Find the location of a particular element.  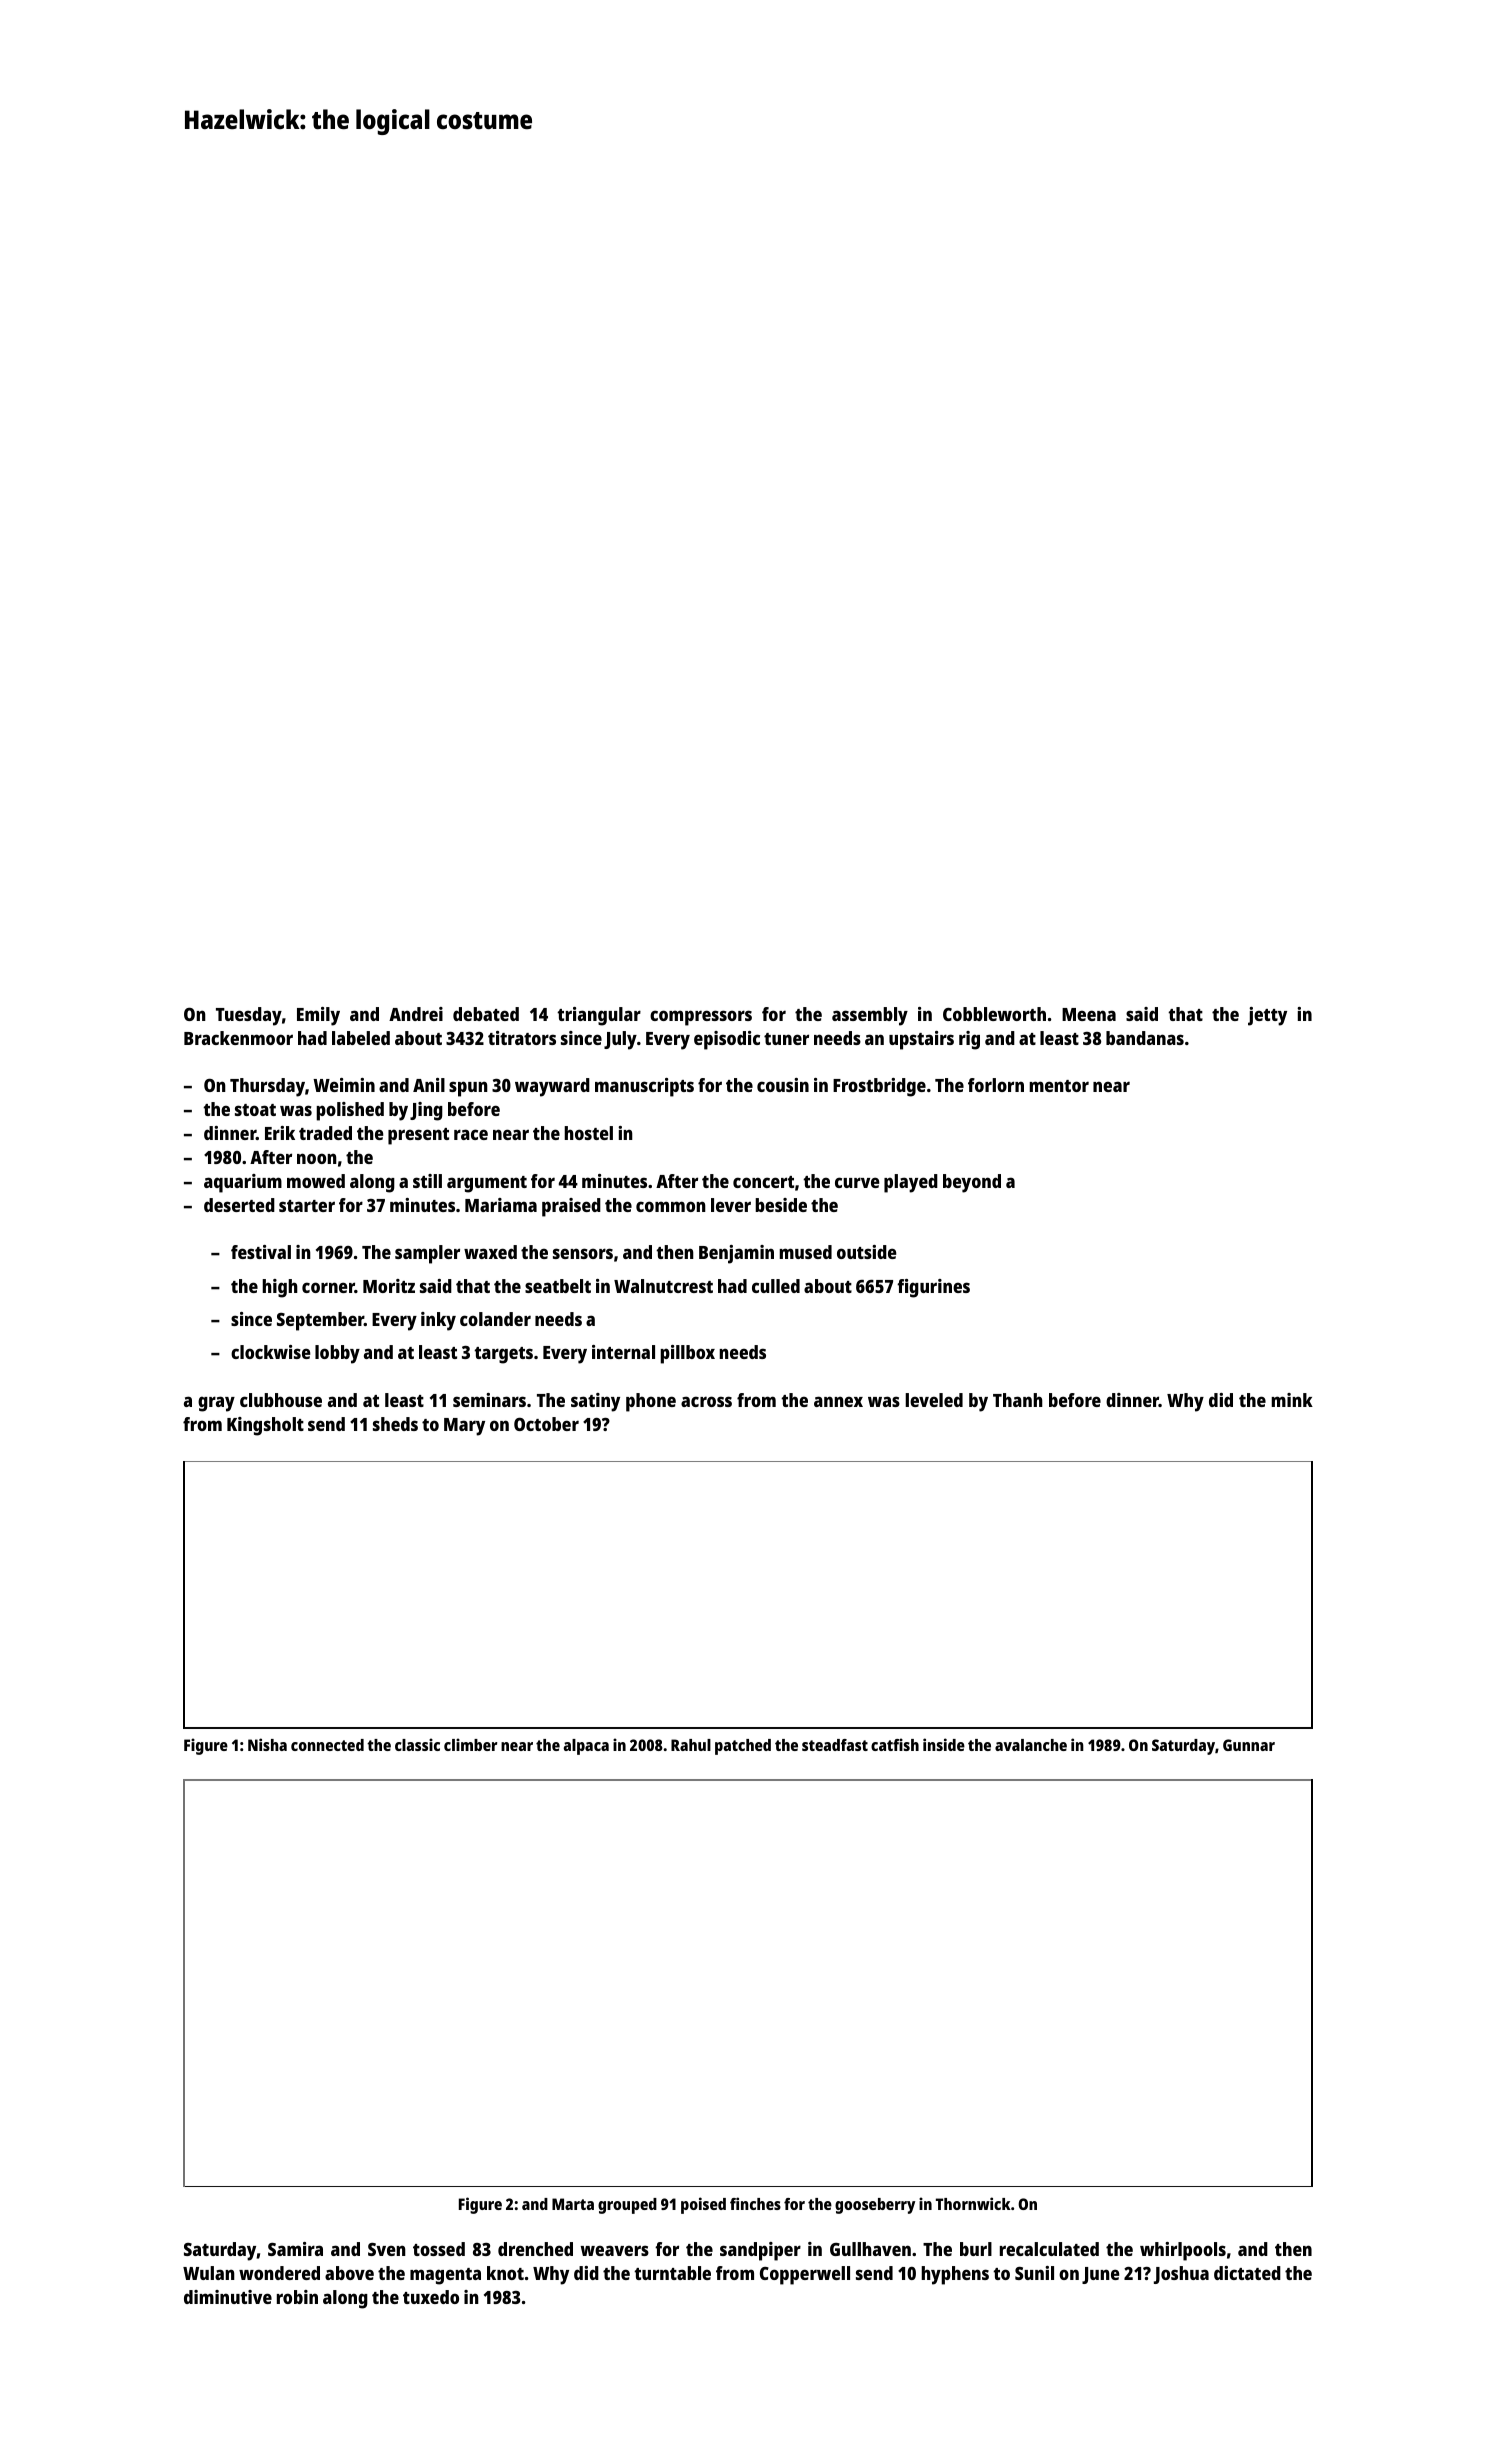

dictated is located at coordinates (1247, 2273).
